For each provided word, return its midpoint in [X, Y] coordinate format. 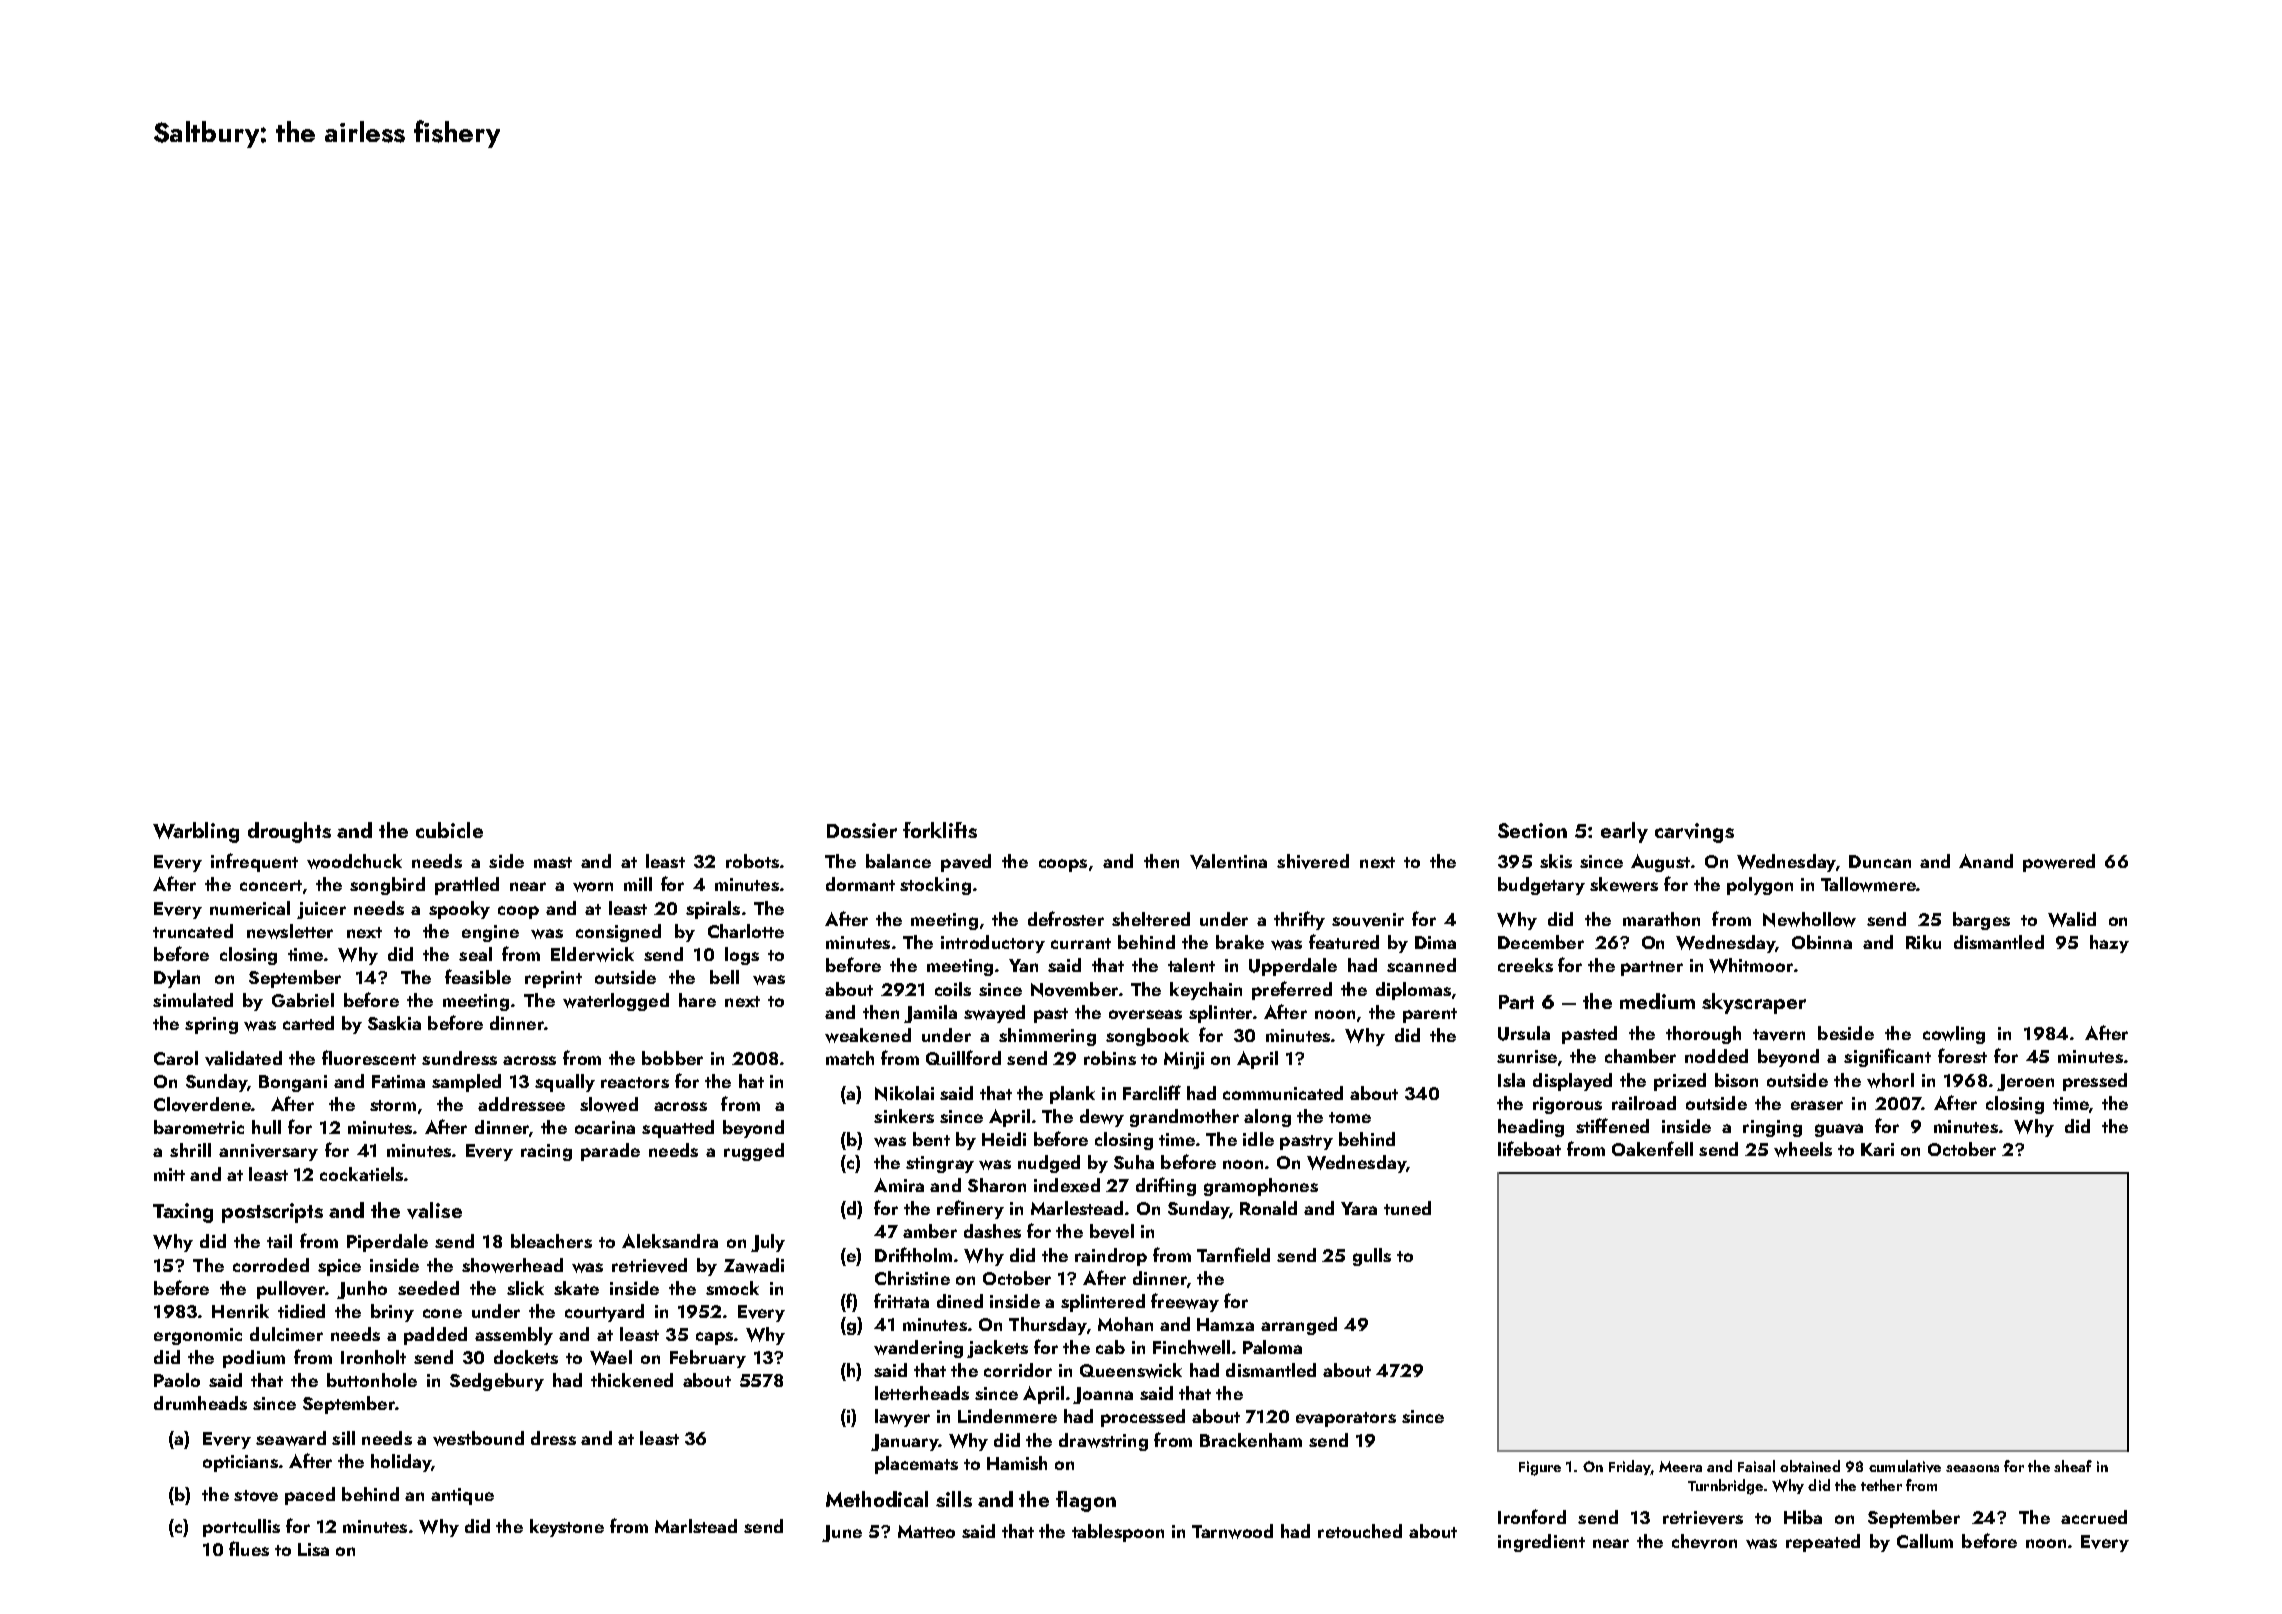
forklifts [940, 830]
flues [249, 1548]
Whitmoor [1751, 965]
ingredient [1541, 1543]
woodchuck [354, 861]
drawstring [1103, 1442]
